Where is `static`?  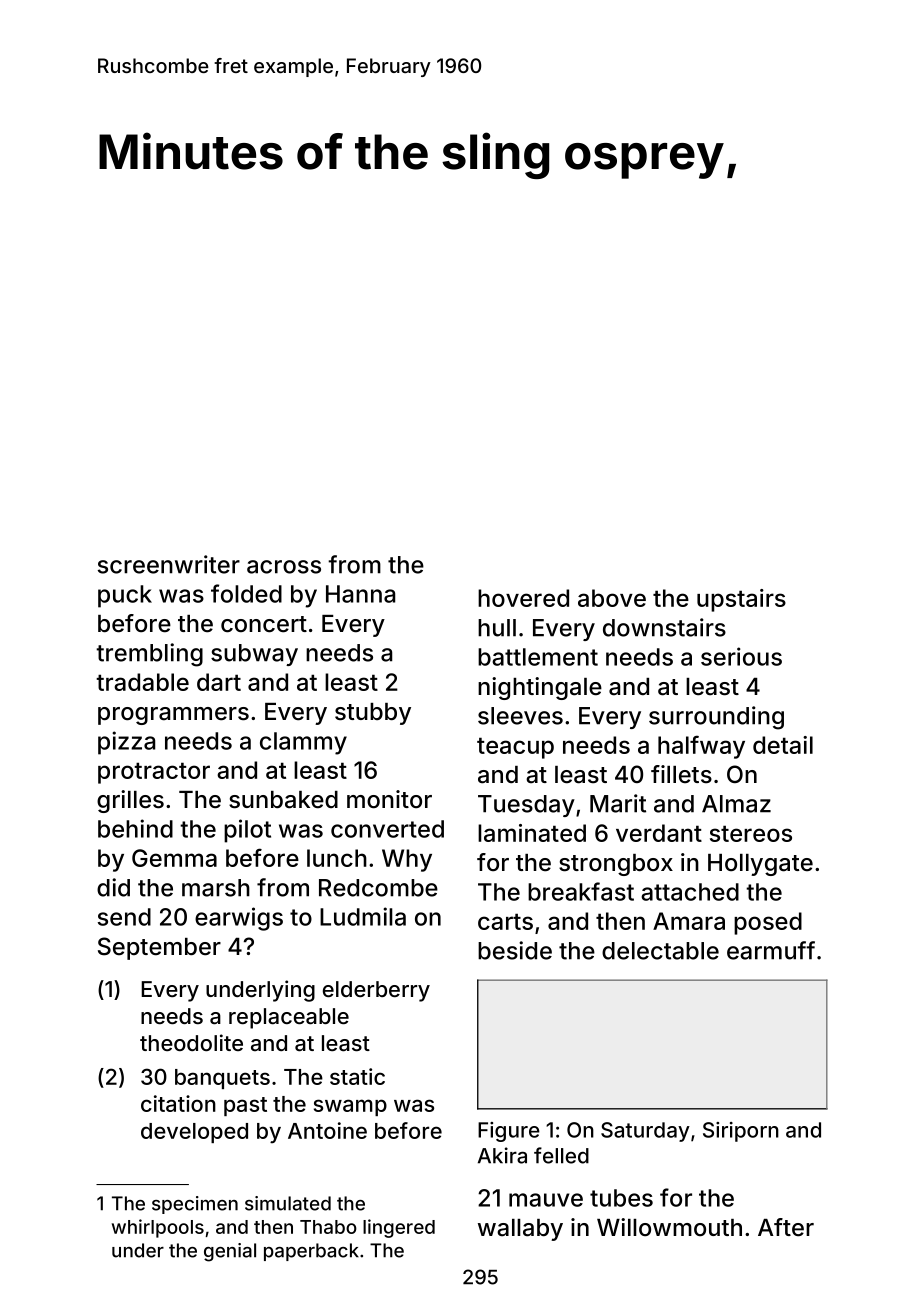
static is located at coordinates (357, 1076).
